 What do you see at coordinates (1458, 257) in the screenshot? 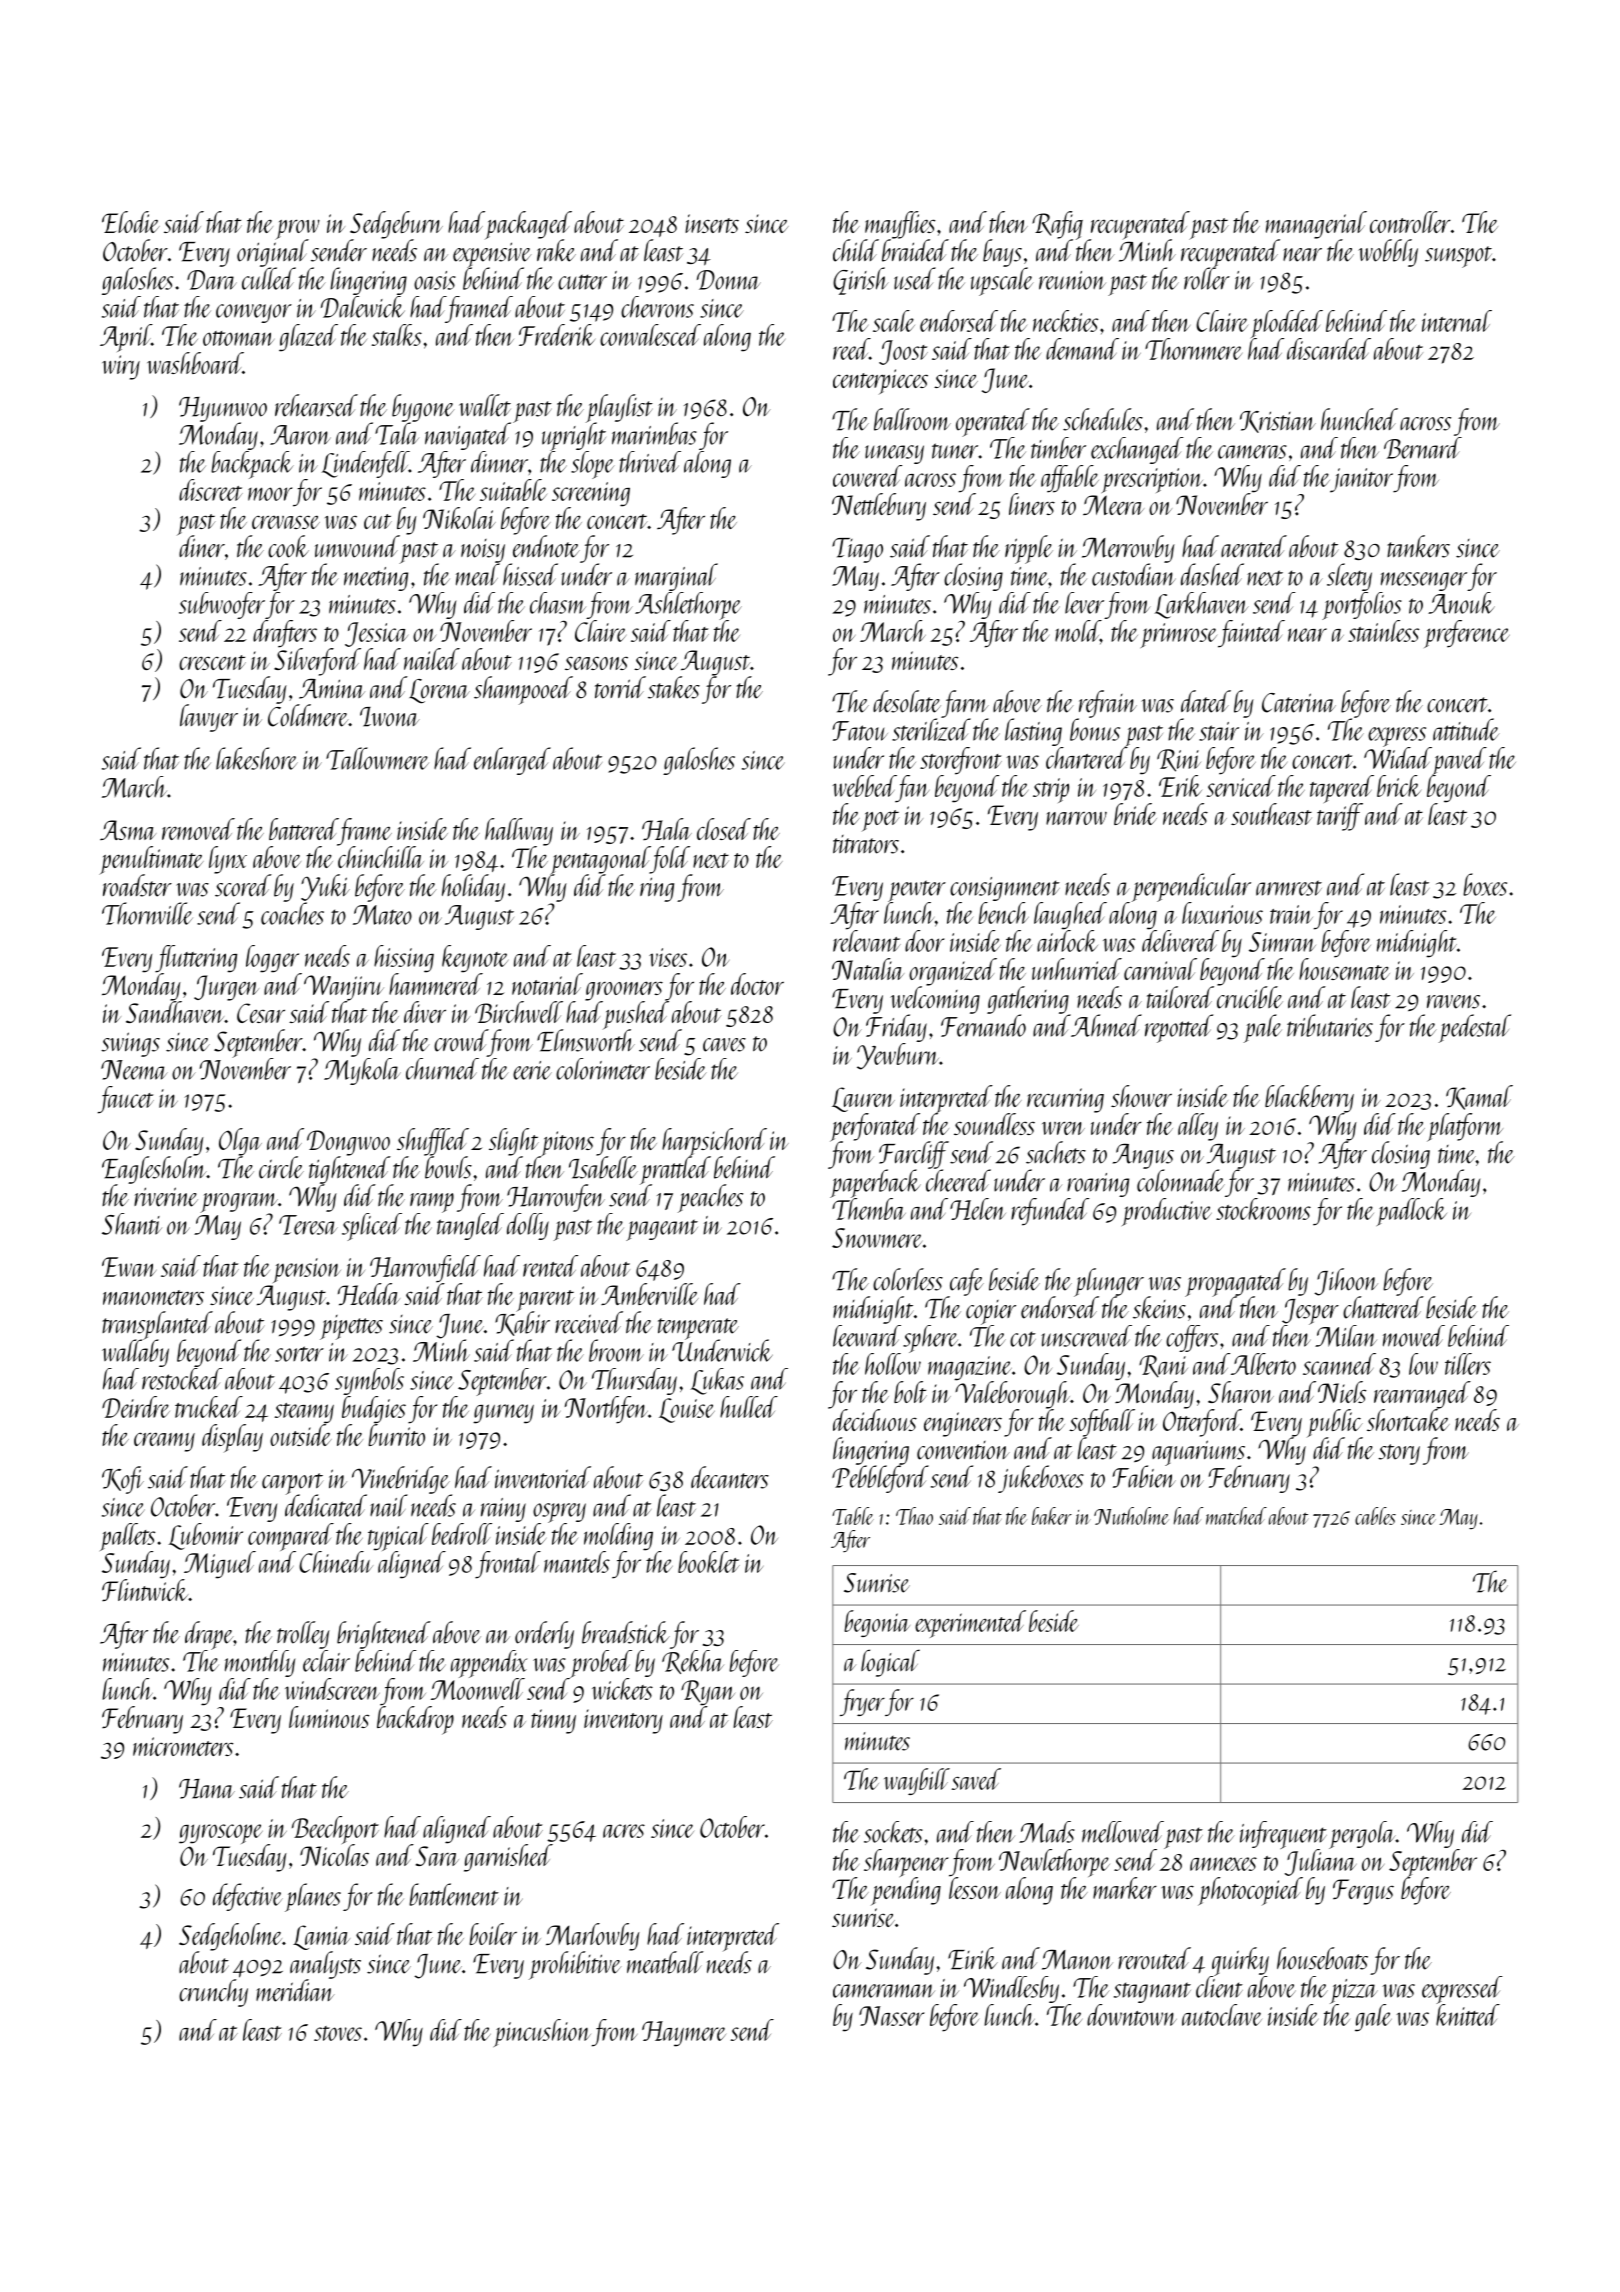
I see `sunspot` at bounding box center [1458, 257].
